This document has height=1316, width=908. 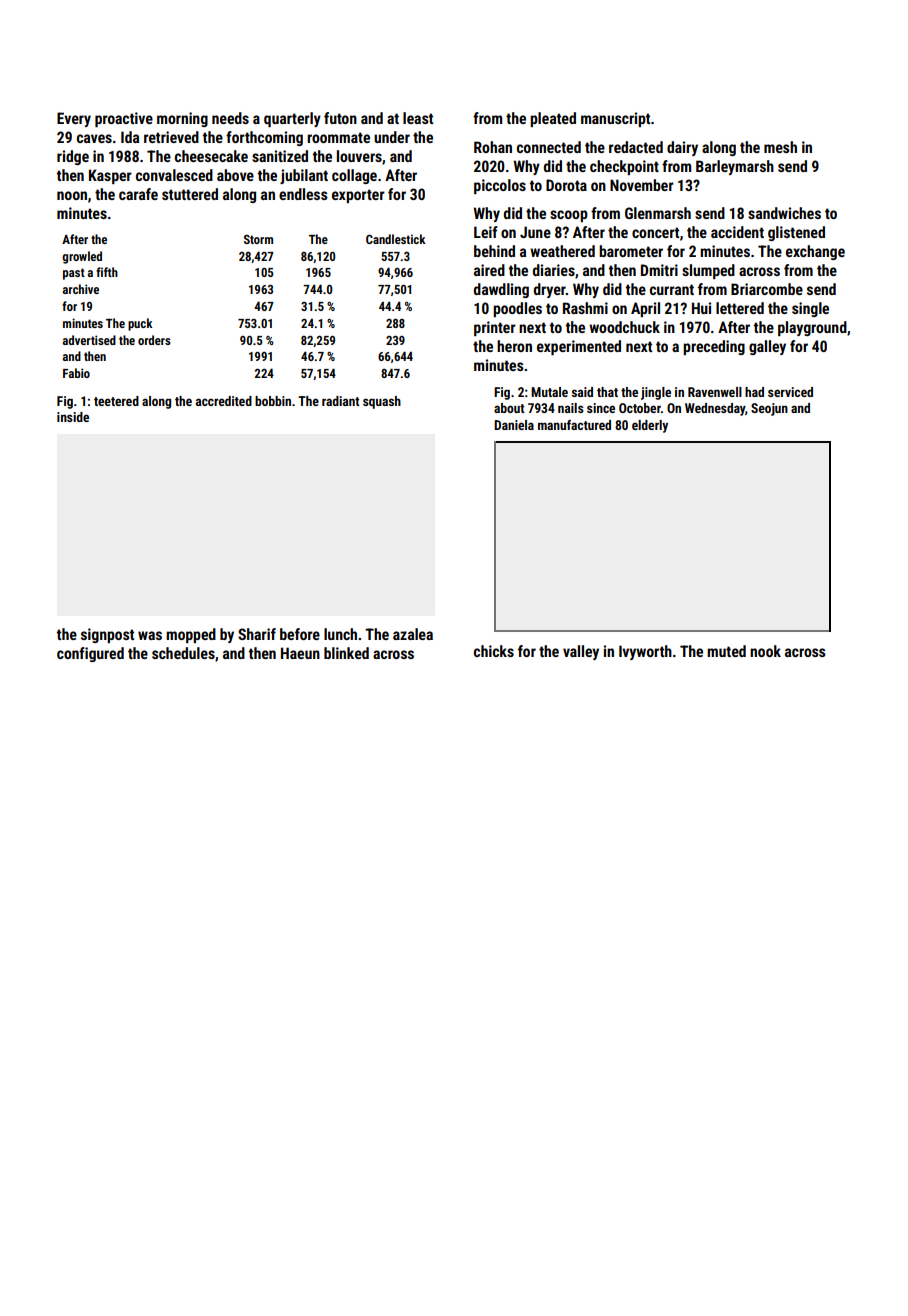 What do you see at coordinates (553, 119) in the document?
I see `pleated` at bounding box center [553, 119].
